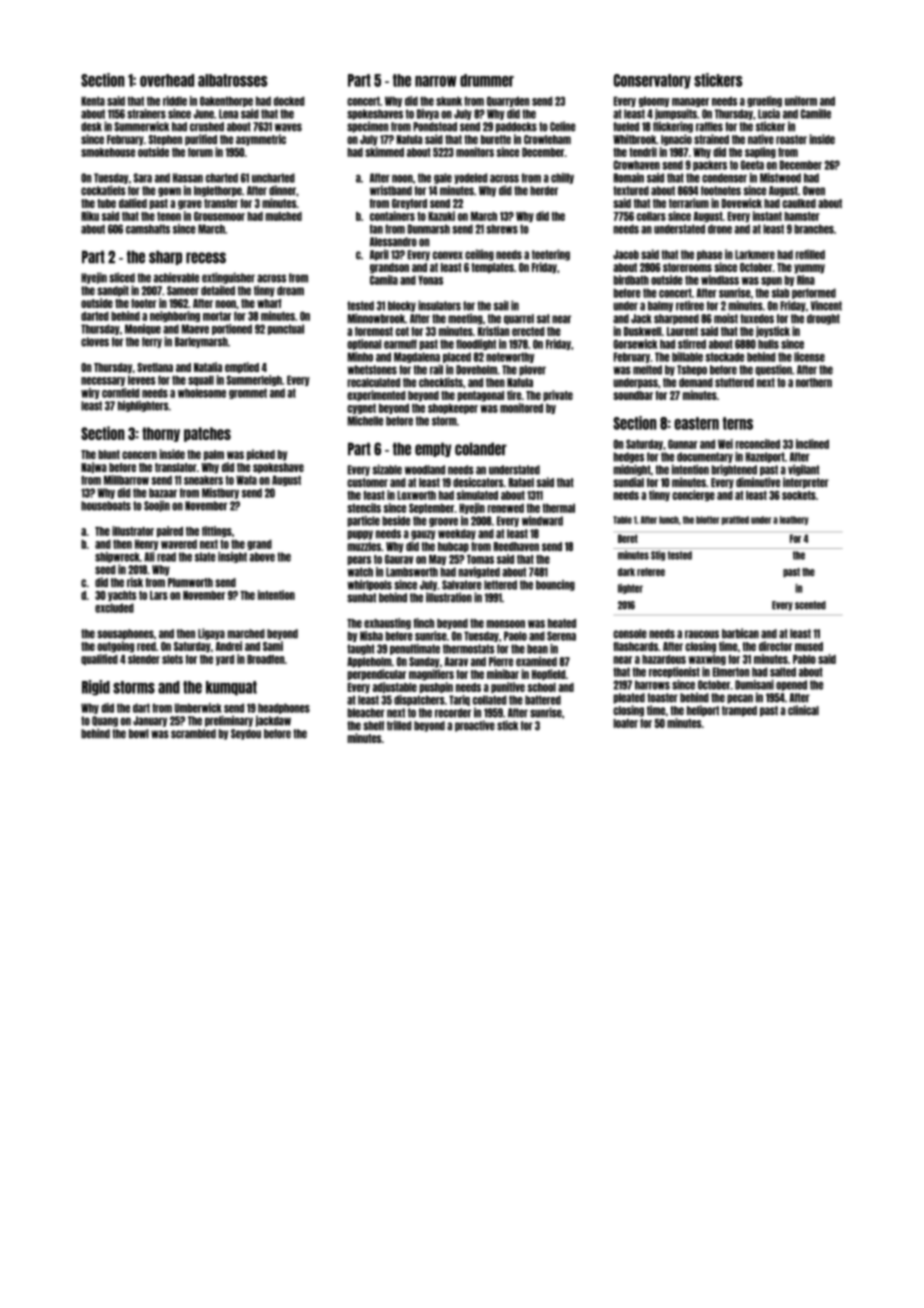  Describe the element at coordinates (365, 421) in the screenshot. I see `Michelle` at that location.
